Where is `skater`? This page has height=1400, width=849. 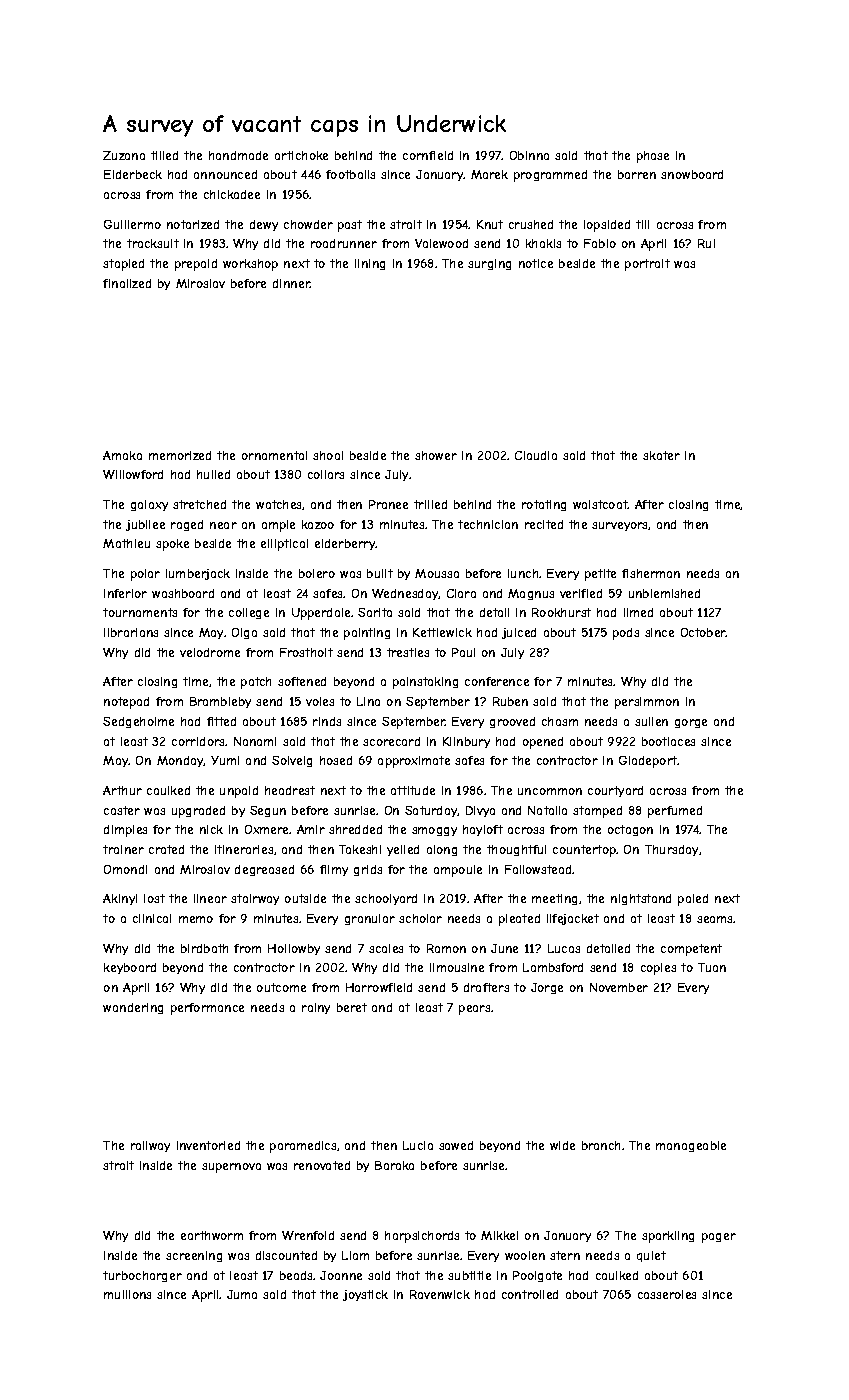
skater is located at coordinates (661, 455).
